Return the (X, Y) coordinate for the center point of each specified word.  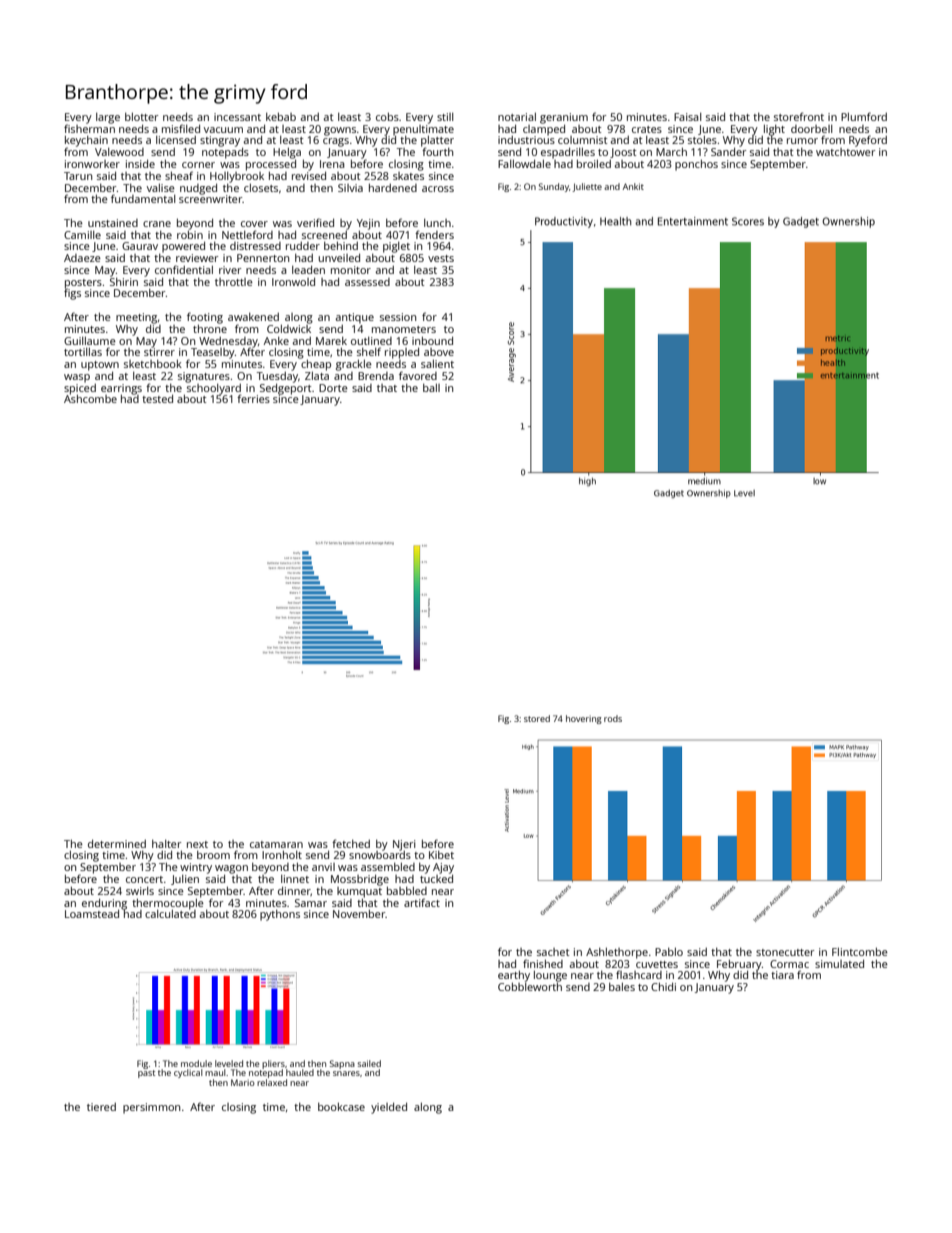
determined (117, 843)
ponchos (696, 165)
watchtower (845, 152)
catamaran (276, 844)
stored (537, 718)
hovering (584, 719)
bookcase (341, 1106)
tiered (101, 1107)
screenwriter (210, 199)
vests (441, 258)
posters (83, 284)
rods (613, 718)
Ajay (443, 868)
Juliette (587, 187)
